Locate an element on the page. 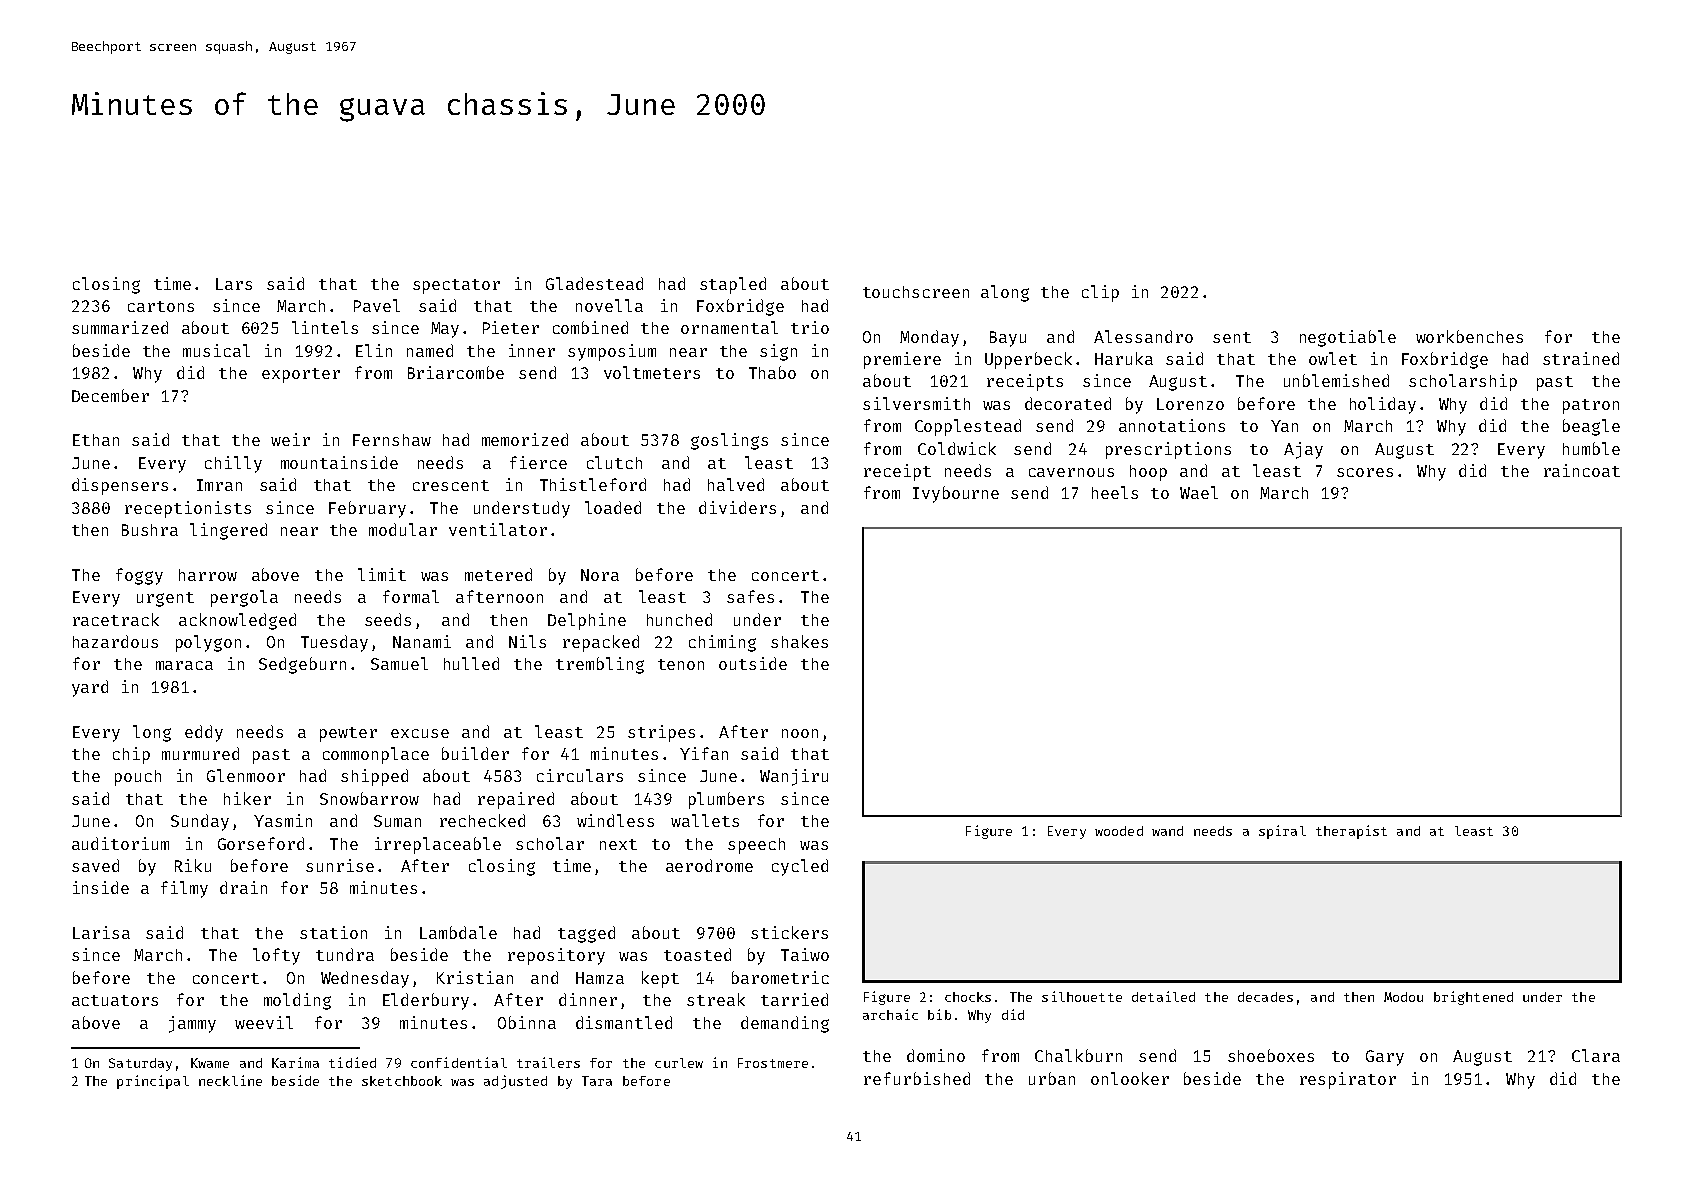 The height and width of the page is (1197, 1692). respirator is located at coordinates (1348, 1080).
